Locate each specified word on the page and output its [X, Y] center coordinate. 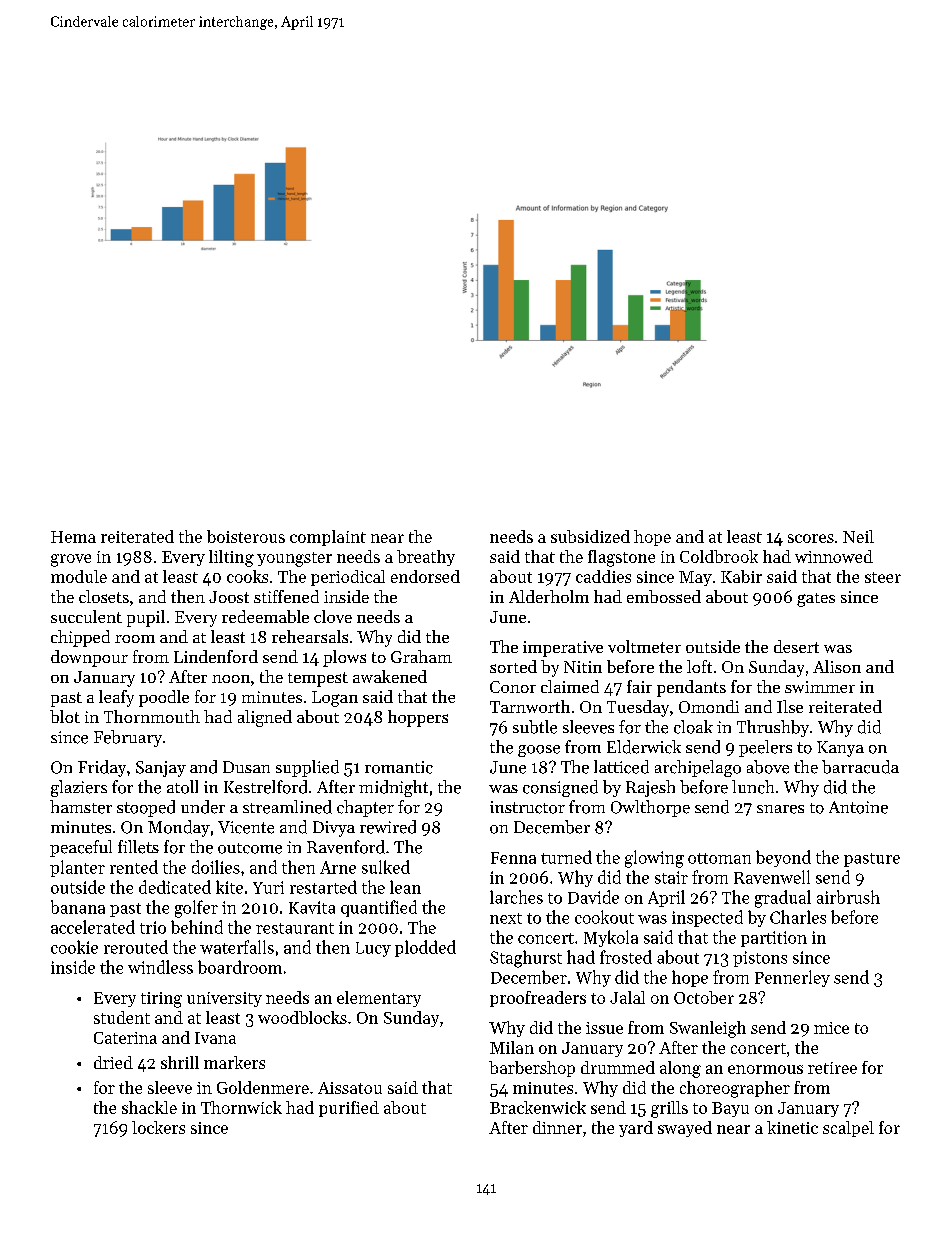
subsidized [590, 536]
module [79, 576]
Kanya [840, 749]
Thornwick [241, 1107]
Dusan [246, 767]
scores [811, 538]
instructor [527, 807]
